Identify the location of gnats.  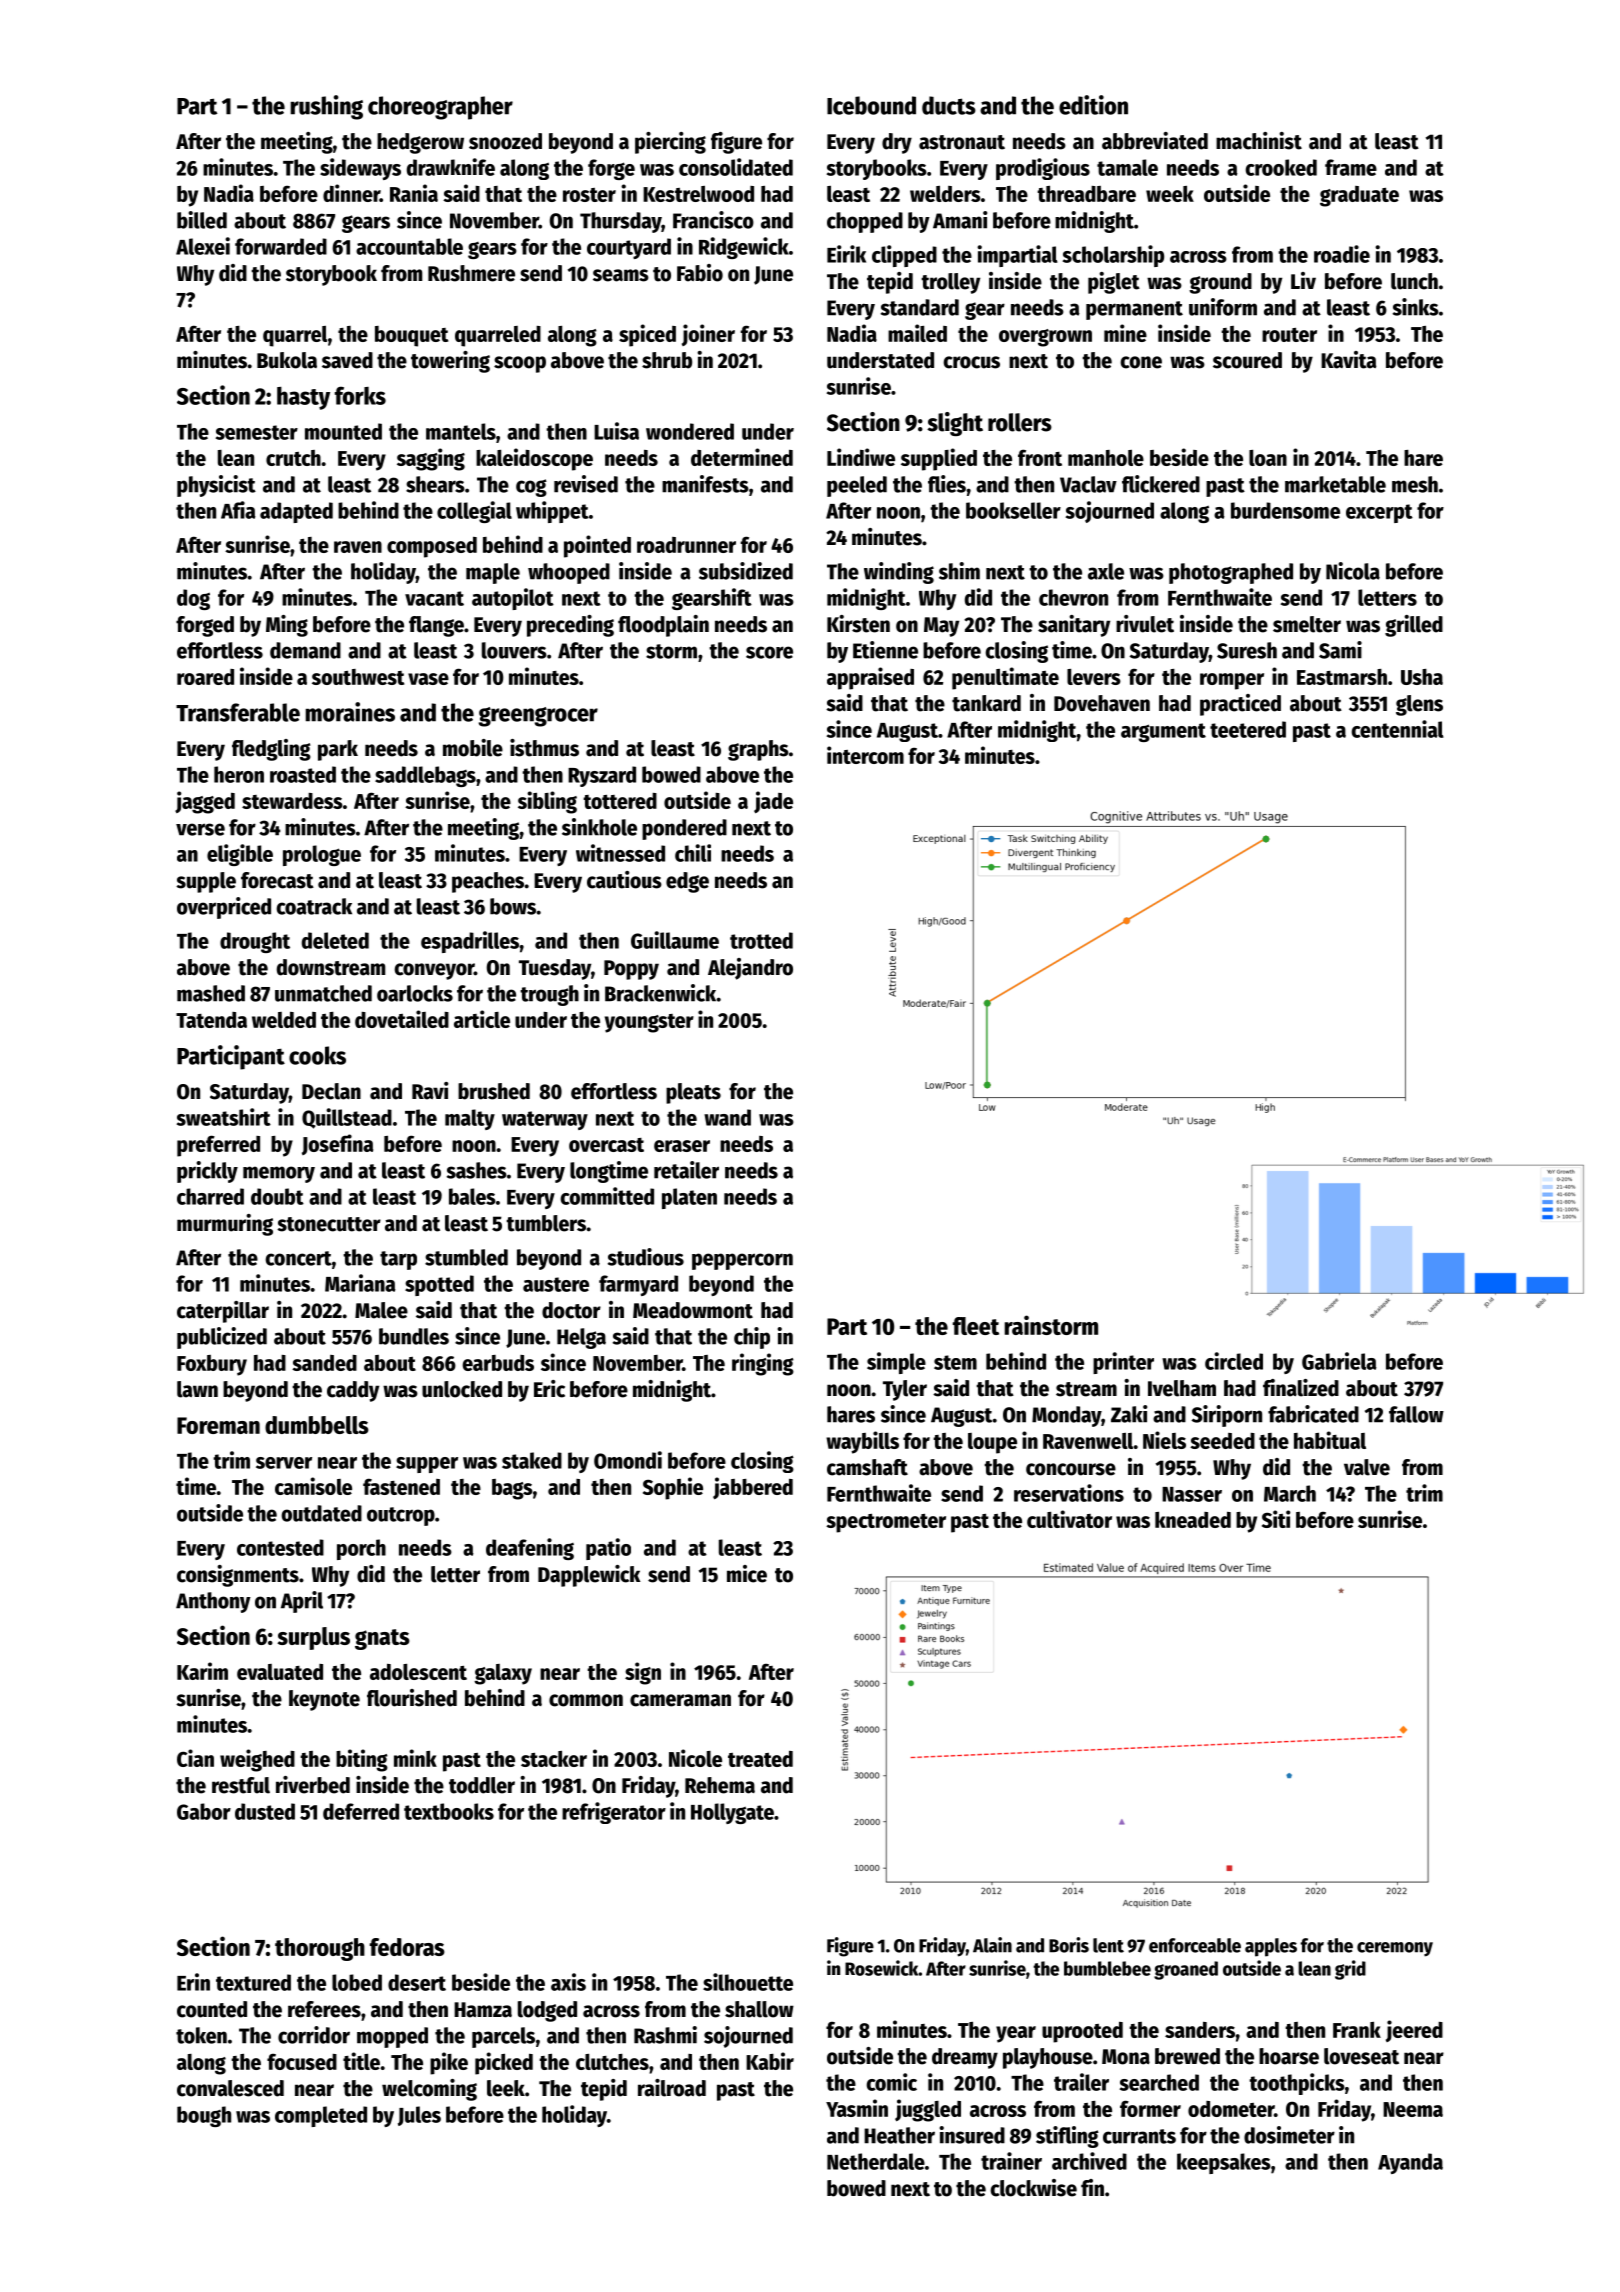
(382, 1639).
